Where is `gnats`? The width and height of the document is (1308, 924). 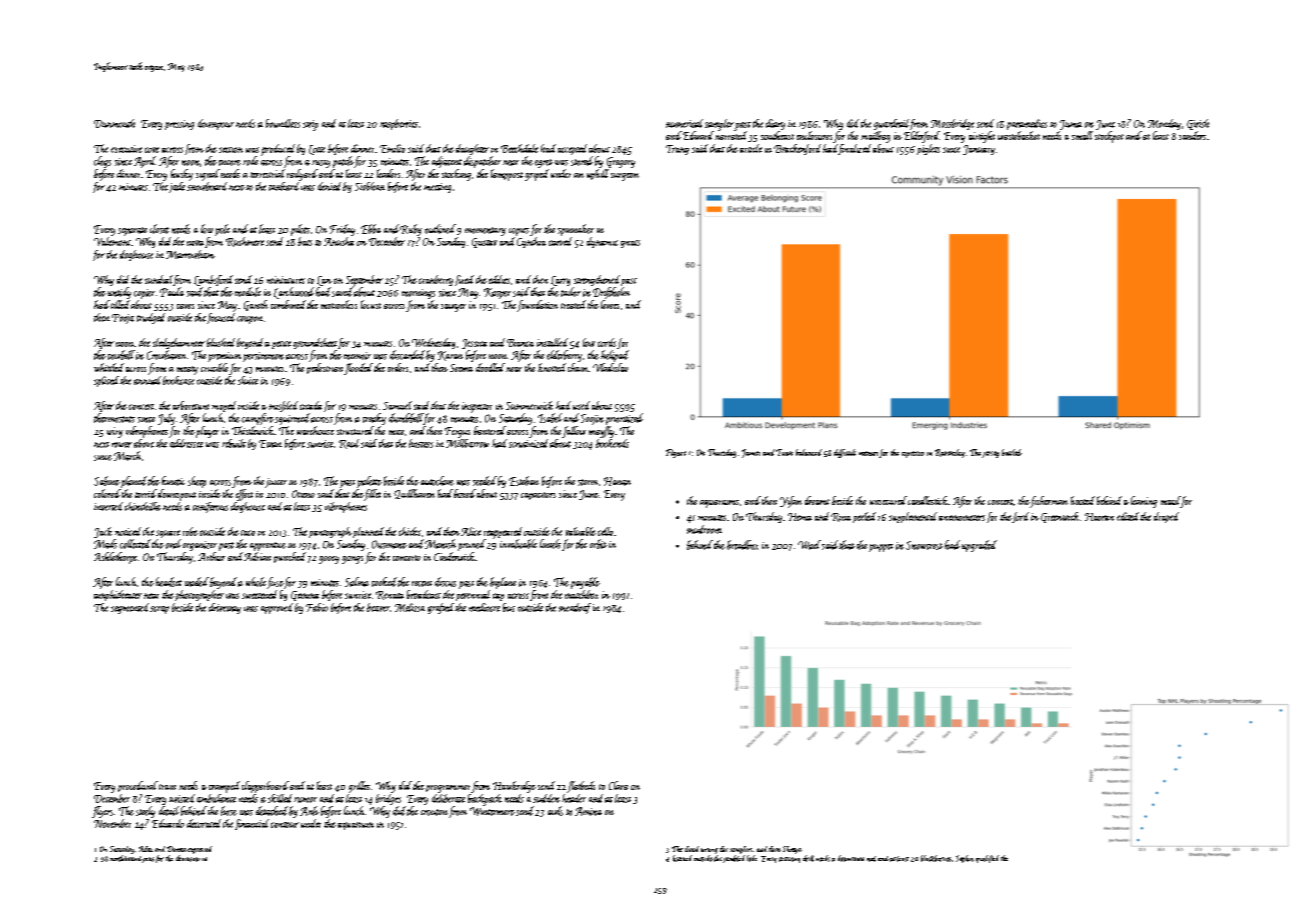 gnats is located at coordinates (630, 244).
